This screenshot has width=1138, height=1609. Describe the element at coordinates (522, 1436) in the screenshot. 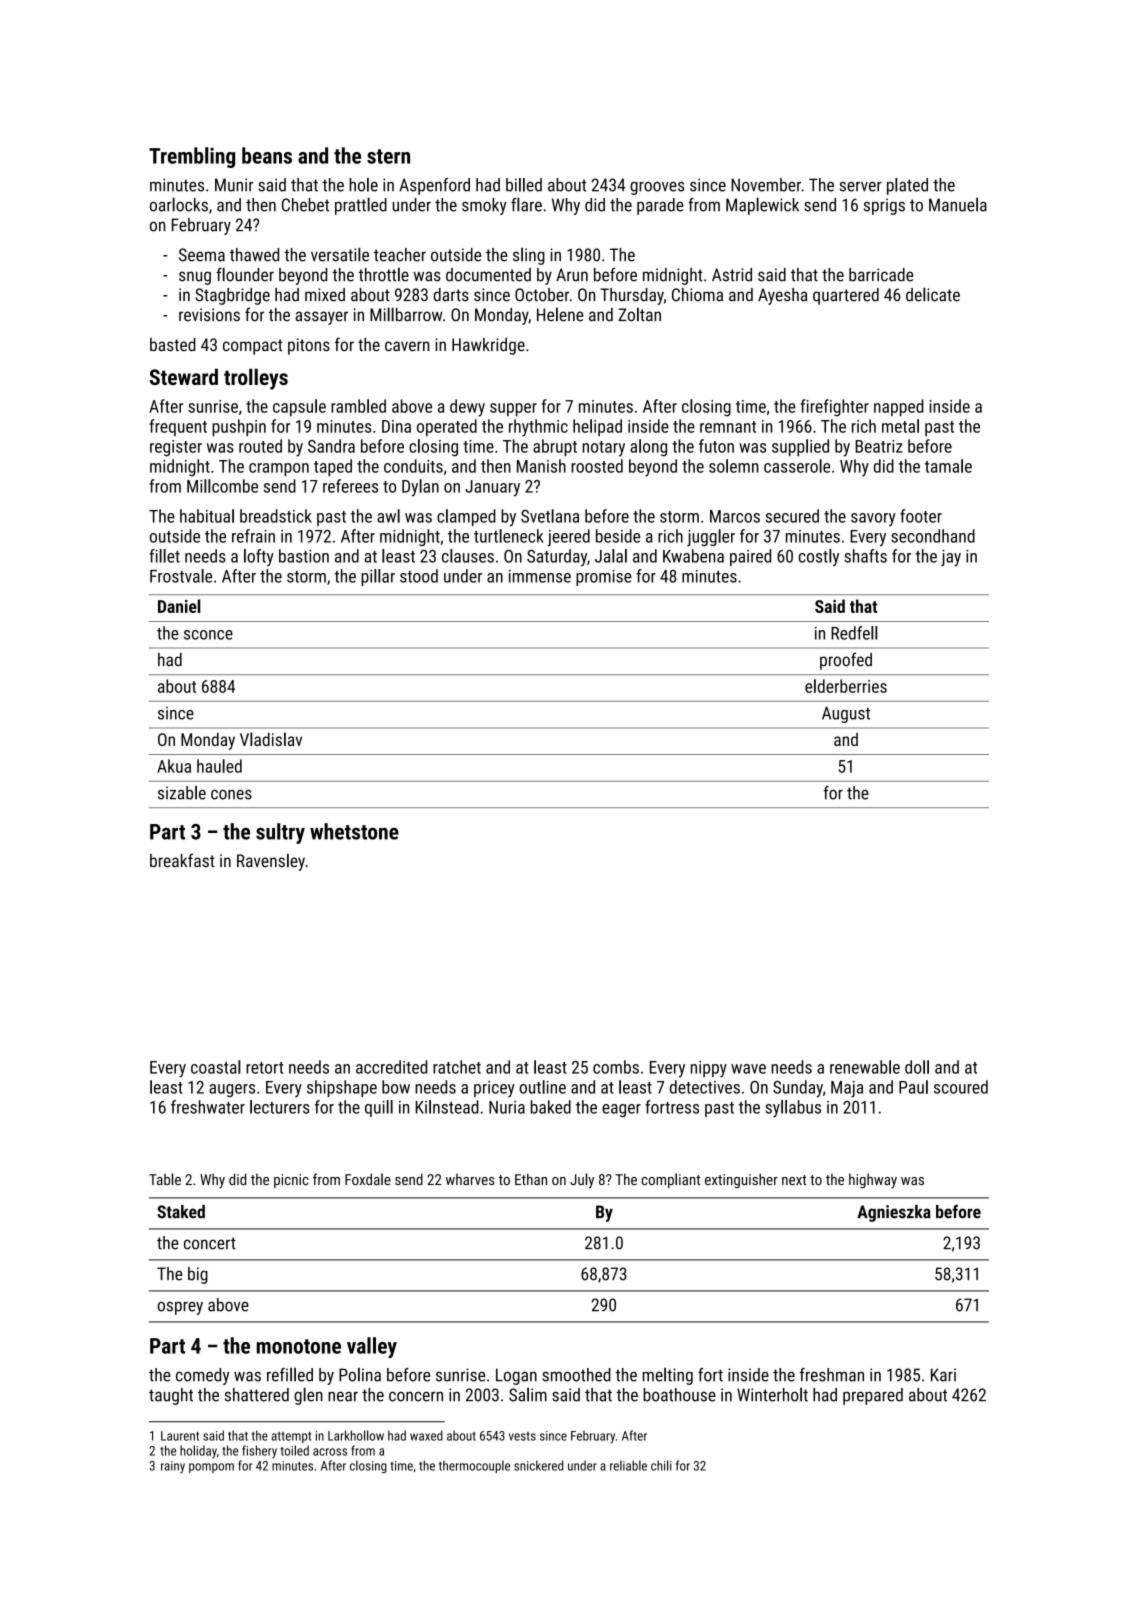

I see `vests` at that location.
